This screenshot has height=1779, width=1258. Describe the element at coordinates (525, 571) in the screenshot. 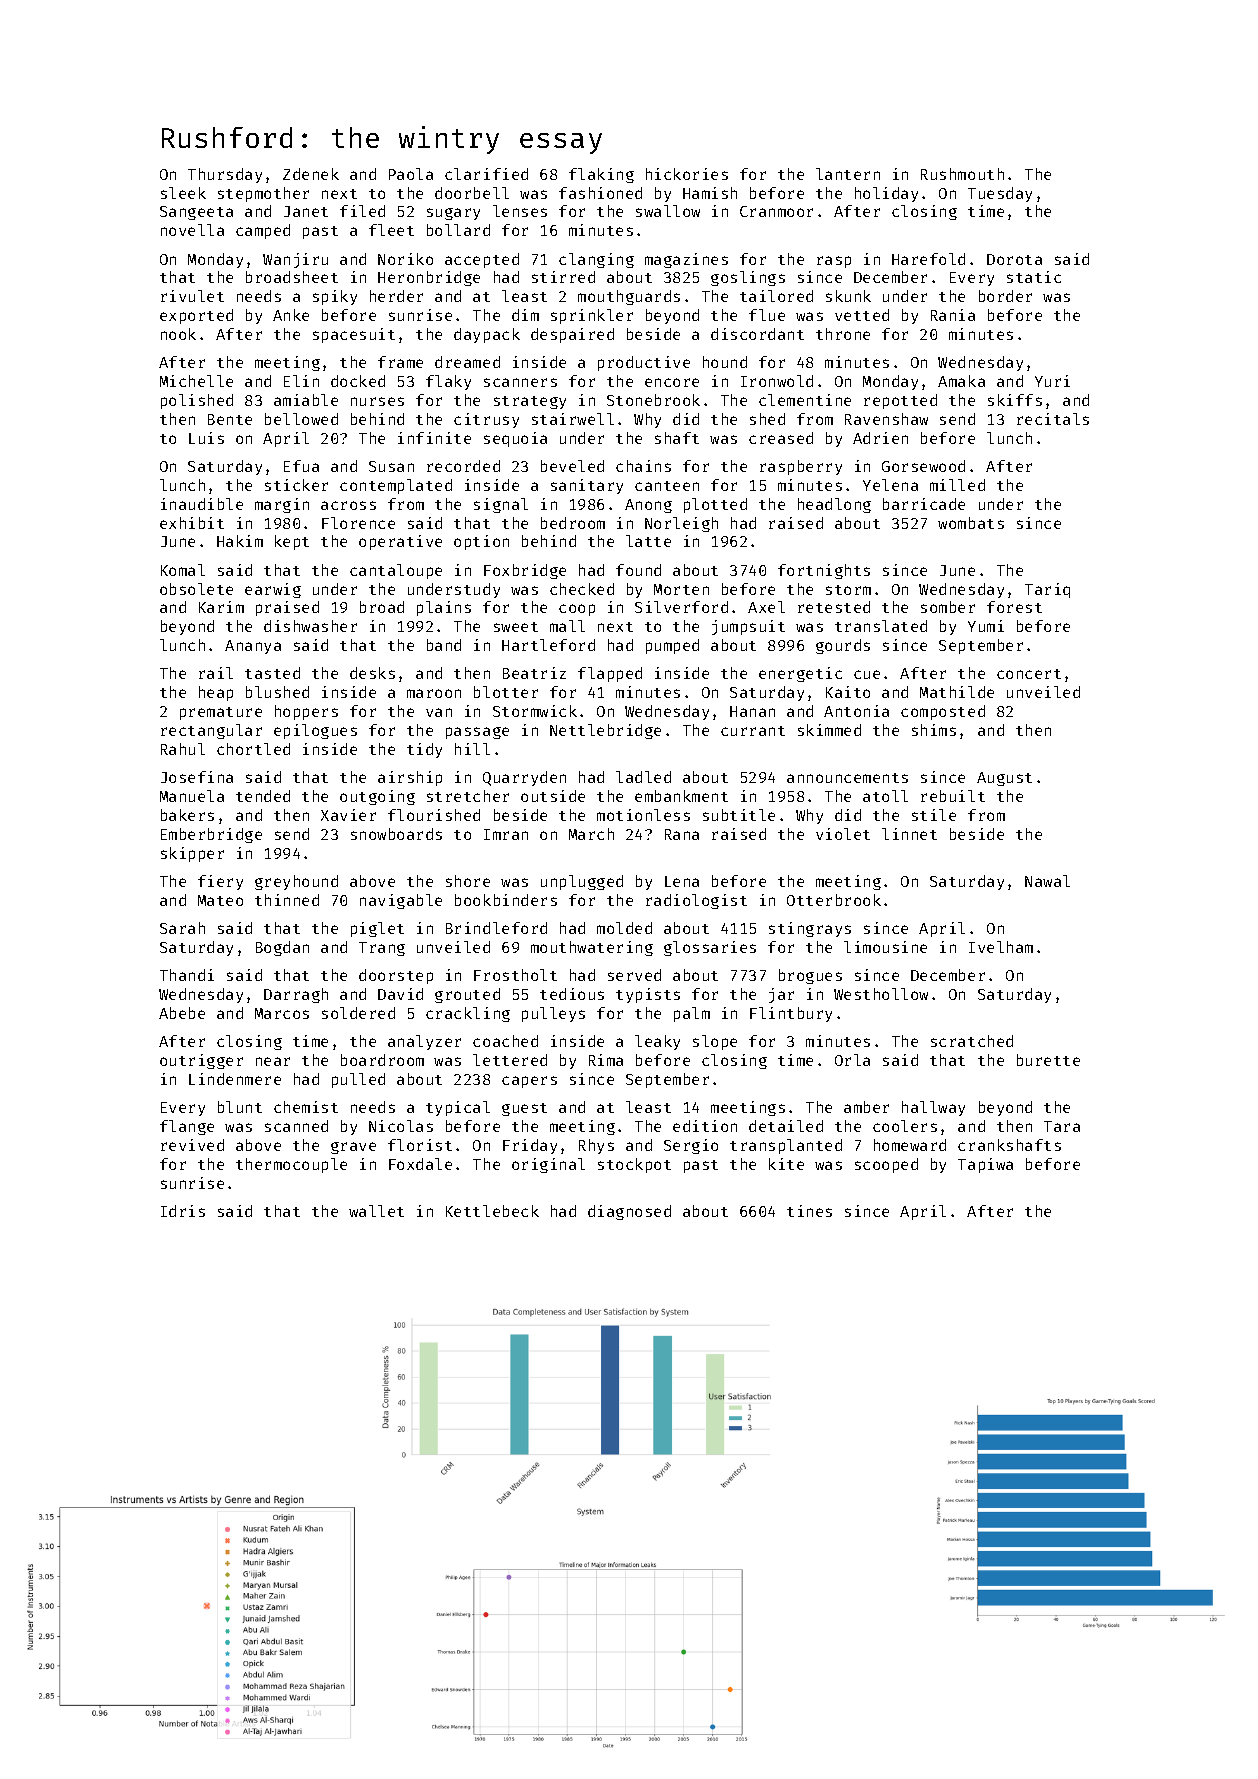

I see `Foxbridge` at that location.
